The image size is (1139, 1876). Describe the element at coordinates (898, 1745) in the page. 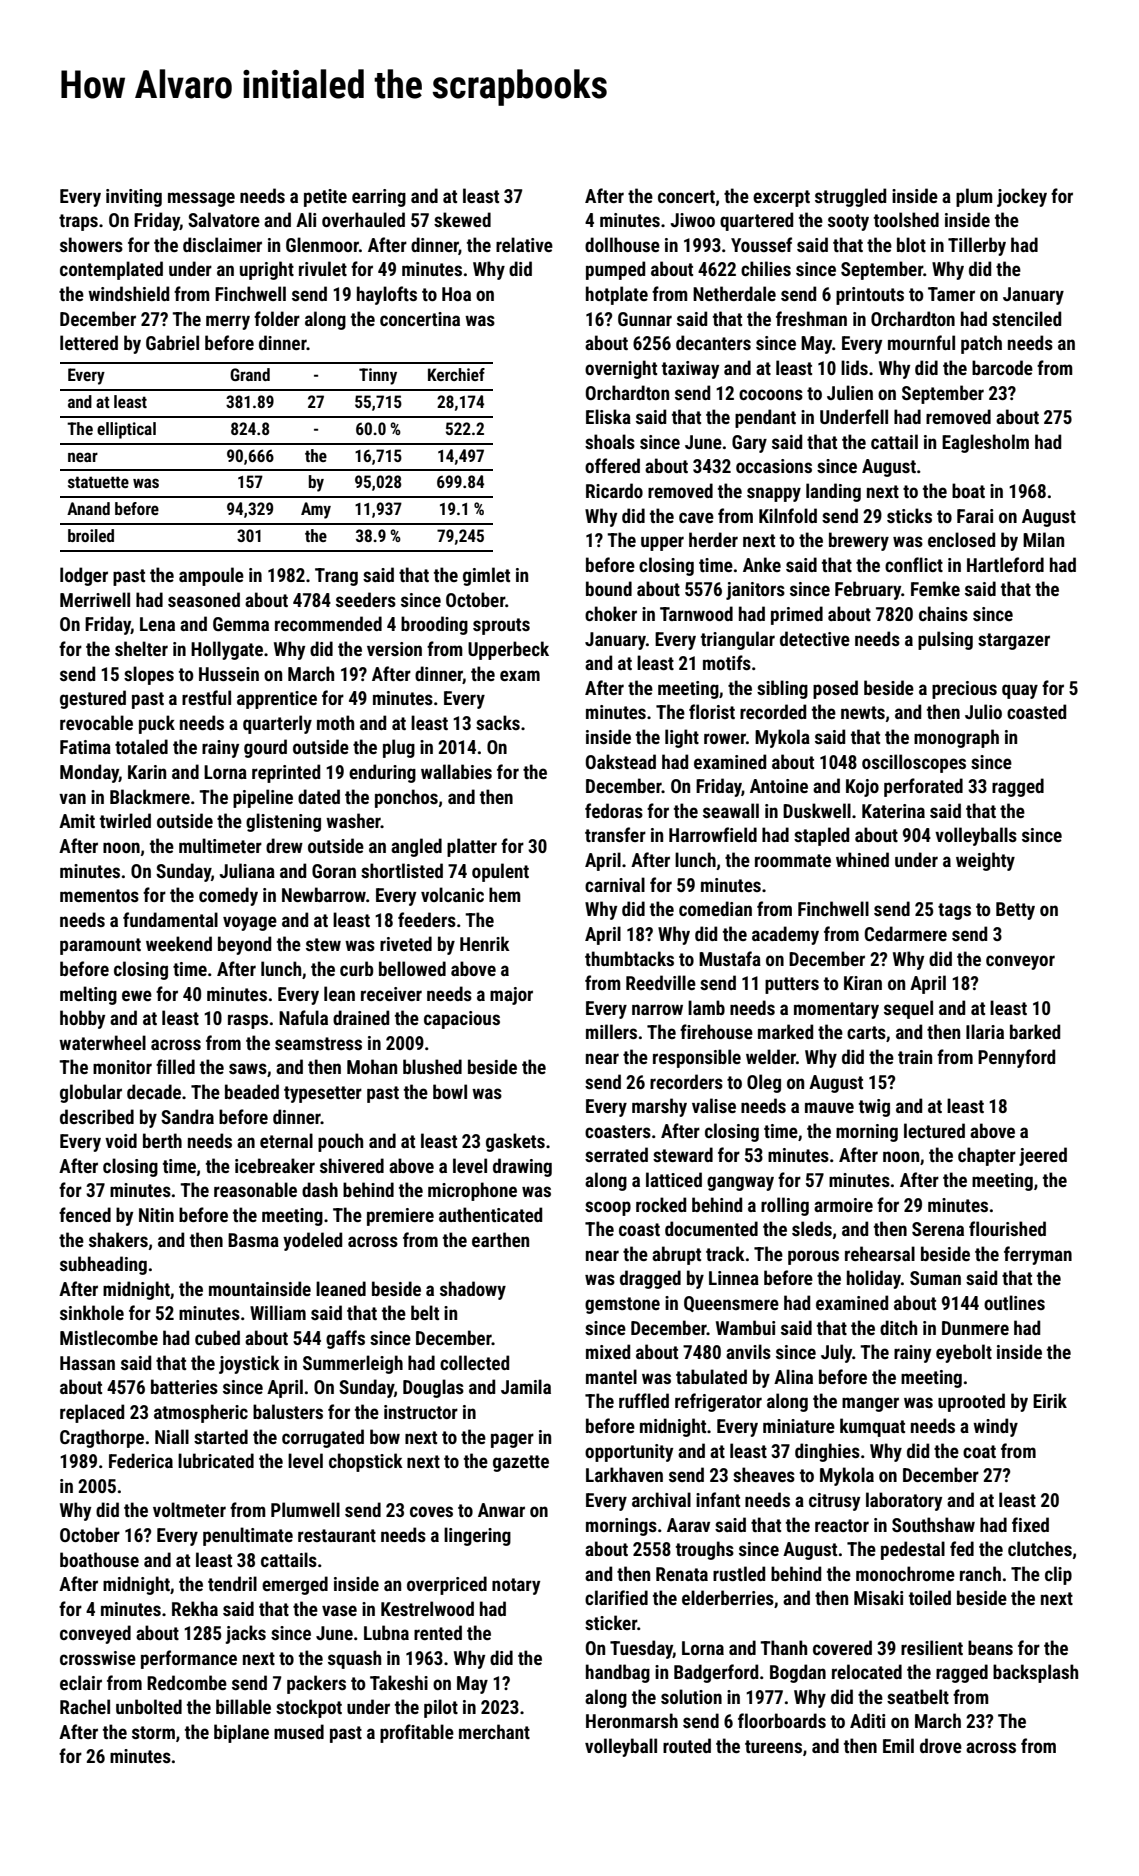

I see `Emil` at that location.
